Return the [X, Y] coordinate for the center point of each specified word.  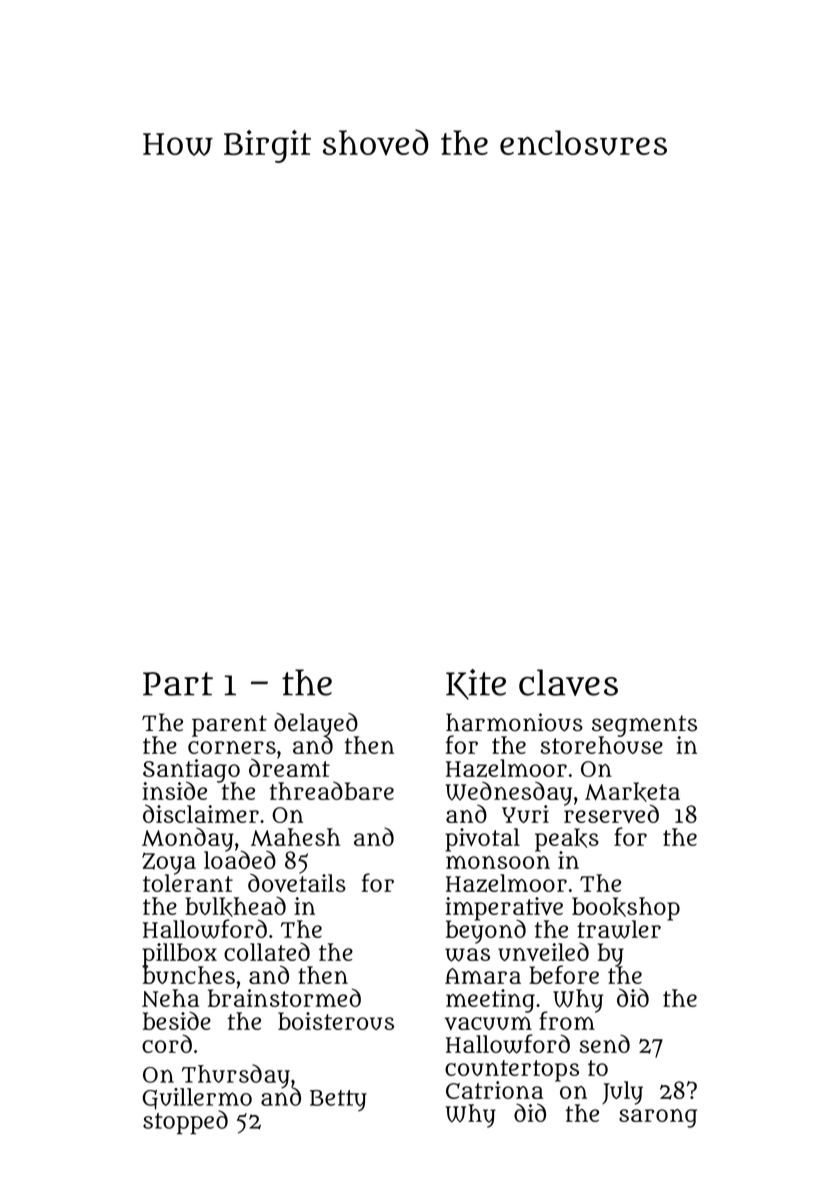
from [568, 1021]
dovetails [297, 883]
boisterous [336, 1021]
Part [178, 684]
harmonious [514, 722]
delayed [316, 724]
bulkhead [235, 906]
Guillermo [197, 1099]
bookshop [626, 909]
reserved [611, 814]
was [467, 955]
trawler [619, 929]
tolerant [188, 883]
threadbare [332, 790]
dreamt [289, 768]
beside [177, 1020]
